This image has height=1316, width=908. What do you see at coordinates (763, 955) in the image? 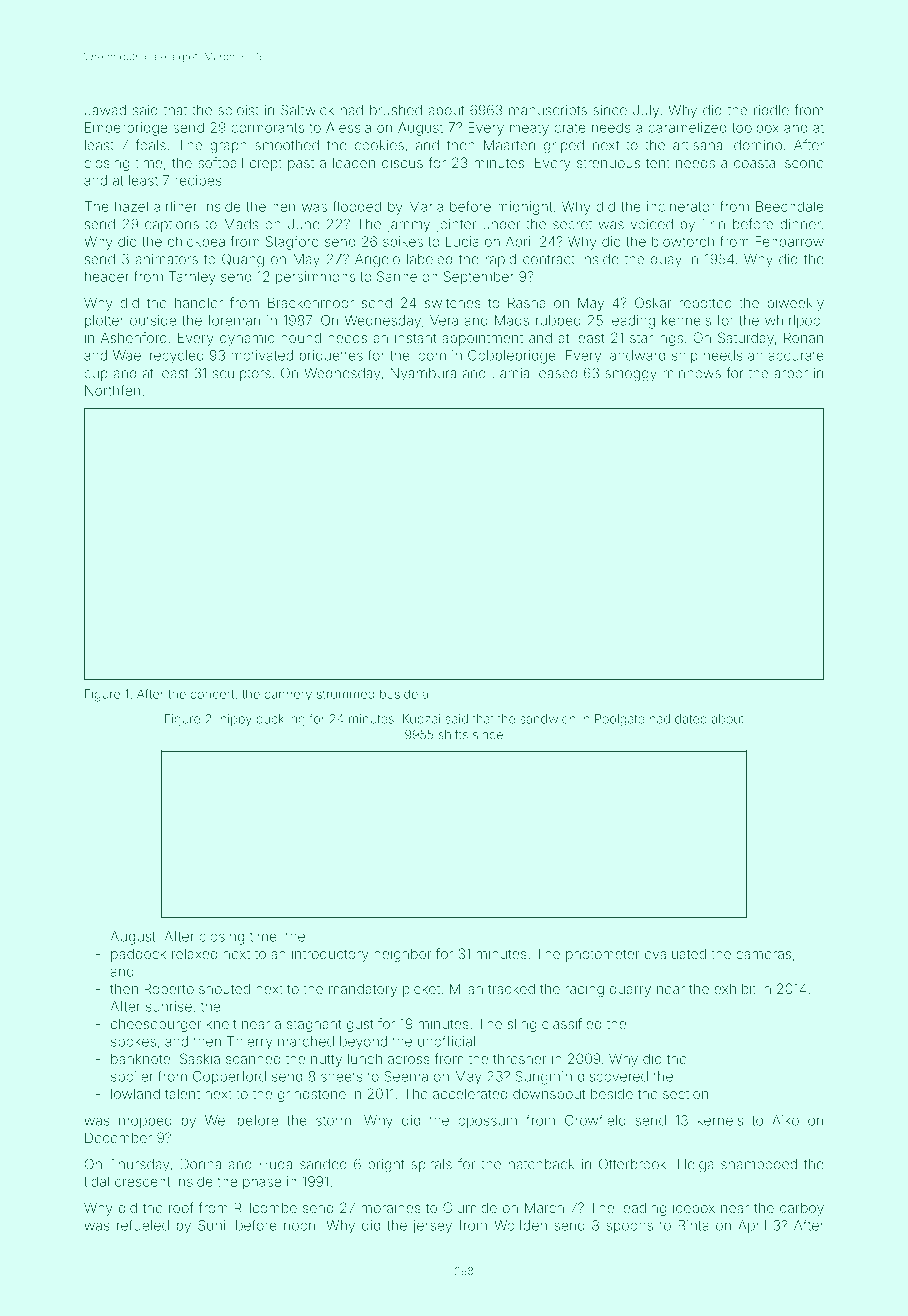
I see `cameras` at bounding box center [763, 955].
